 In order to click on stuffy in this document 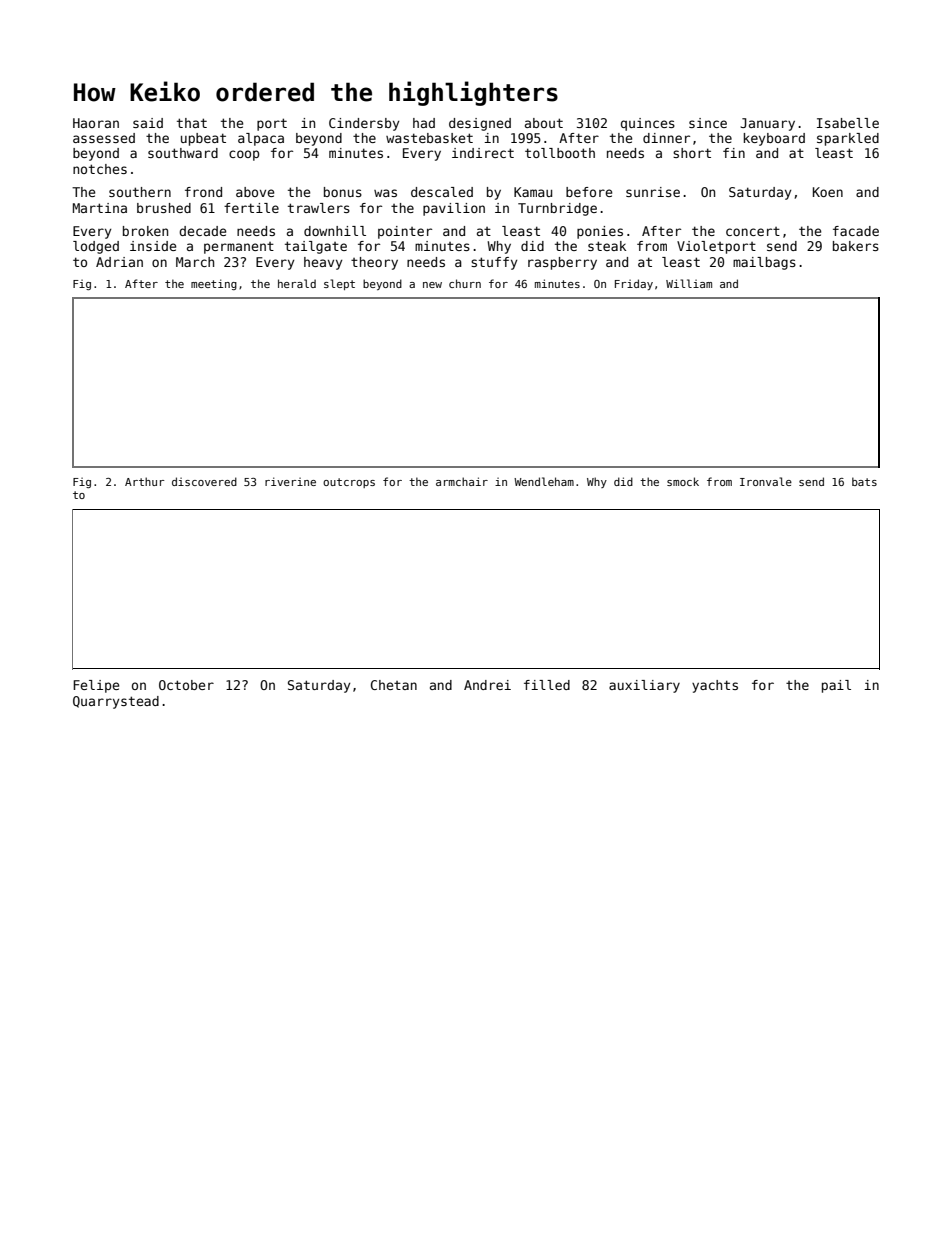, I will do `click(494, 263)`.
